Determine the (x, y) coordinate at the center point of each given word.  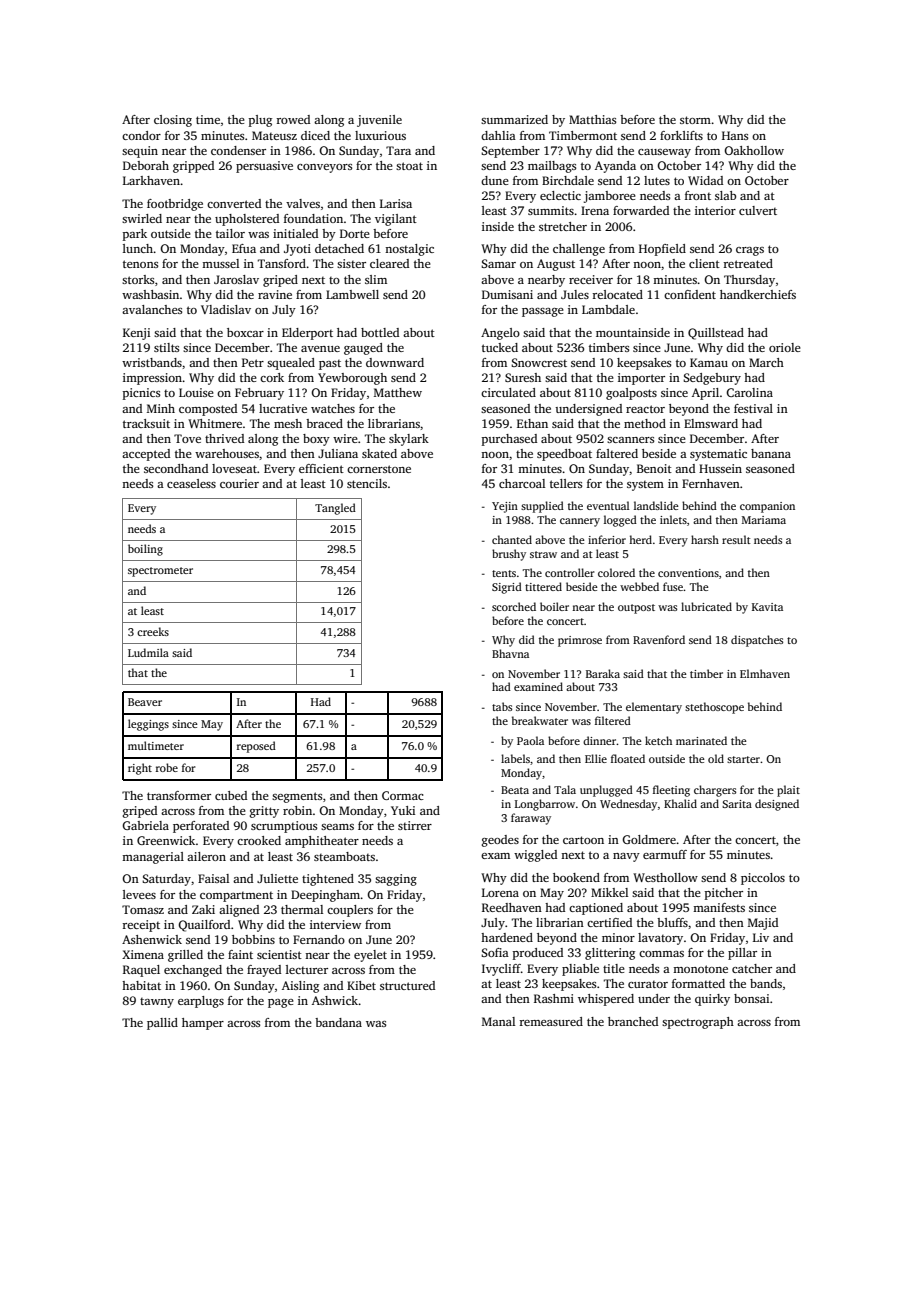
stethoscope (714, 708)
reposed (256, 747)
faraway (531, 819)
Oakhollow (754, 150)
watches (333, 408)
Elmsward (711, 423)
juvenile (379, 121)
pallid (162, 1024)
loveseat (234, 468)
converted (234, 203)
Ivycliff (501, 970)
